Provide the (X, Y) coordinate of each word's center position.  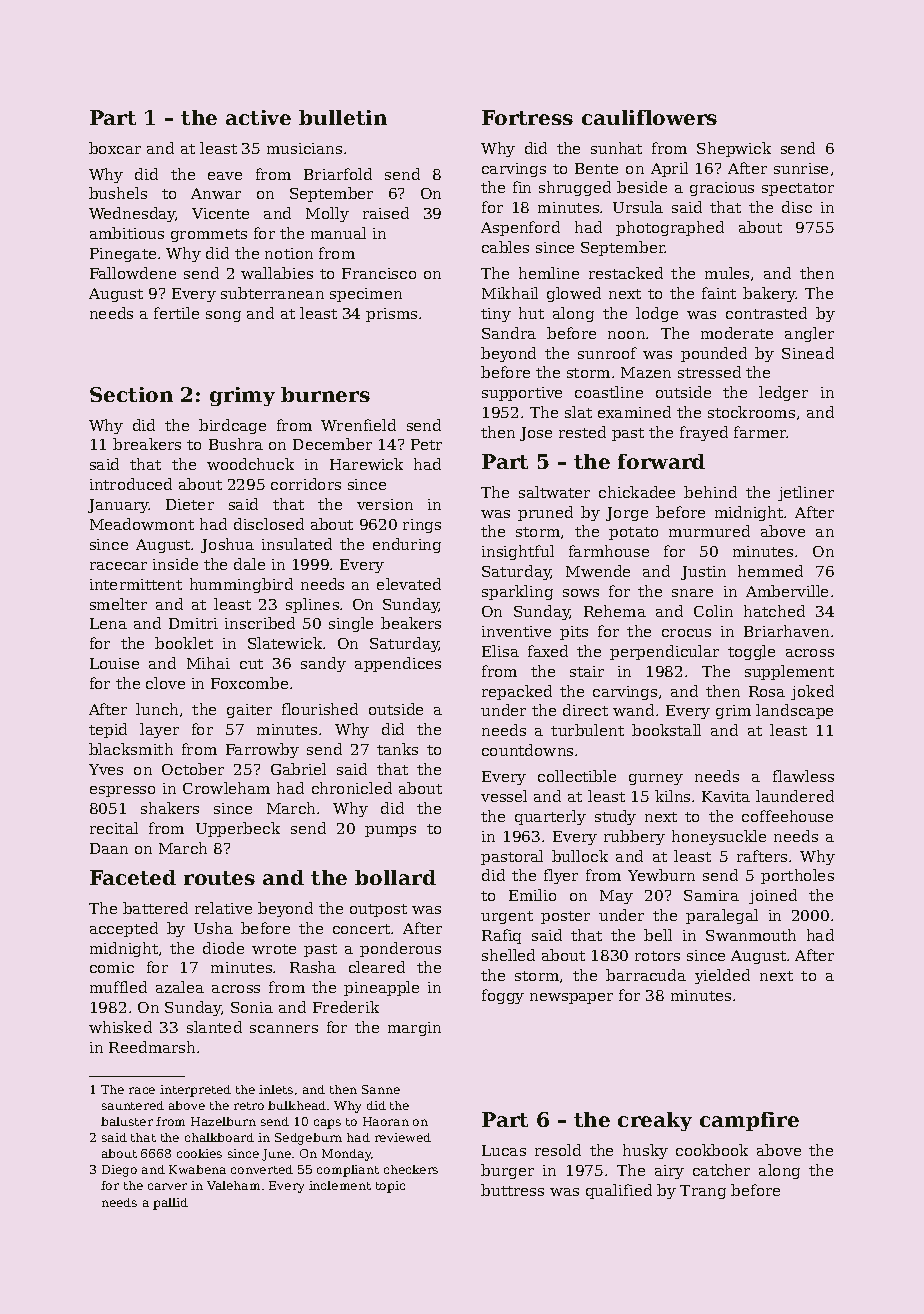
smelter (118, 604)
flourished (320, 709)
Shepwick (734, 149)
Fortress (527, 117)
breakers (147, 444)
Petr (426, 444)
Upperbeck (238, 829)
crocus (686, 633)
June (276, 1155)
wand (633, 710)
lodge (657, 314)
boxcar (115, 148)
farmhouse (609, 551)
